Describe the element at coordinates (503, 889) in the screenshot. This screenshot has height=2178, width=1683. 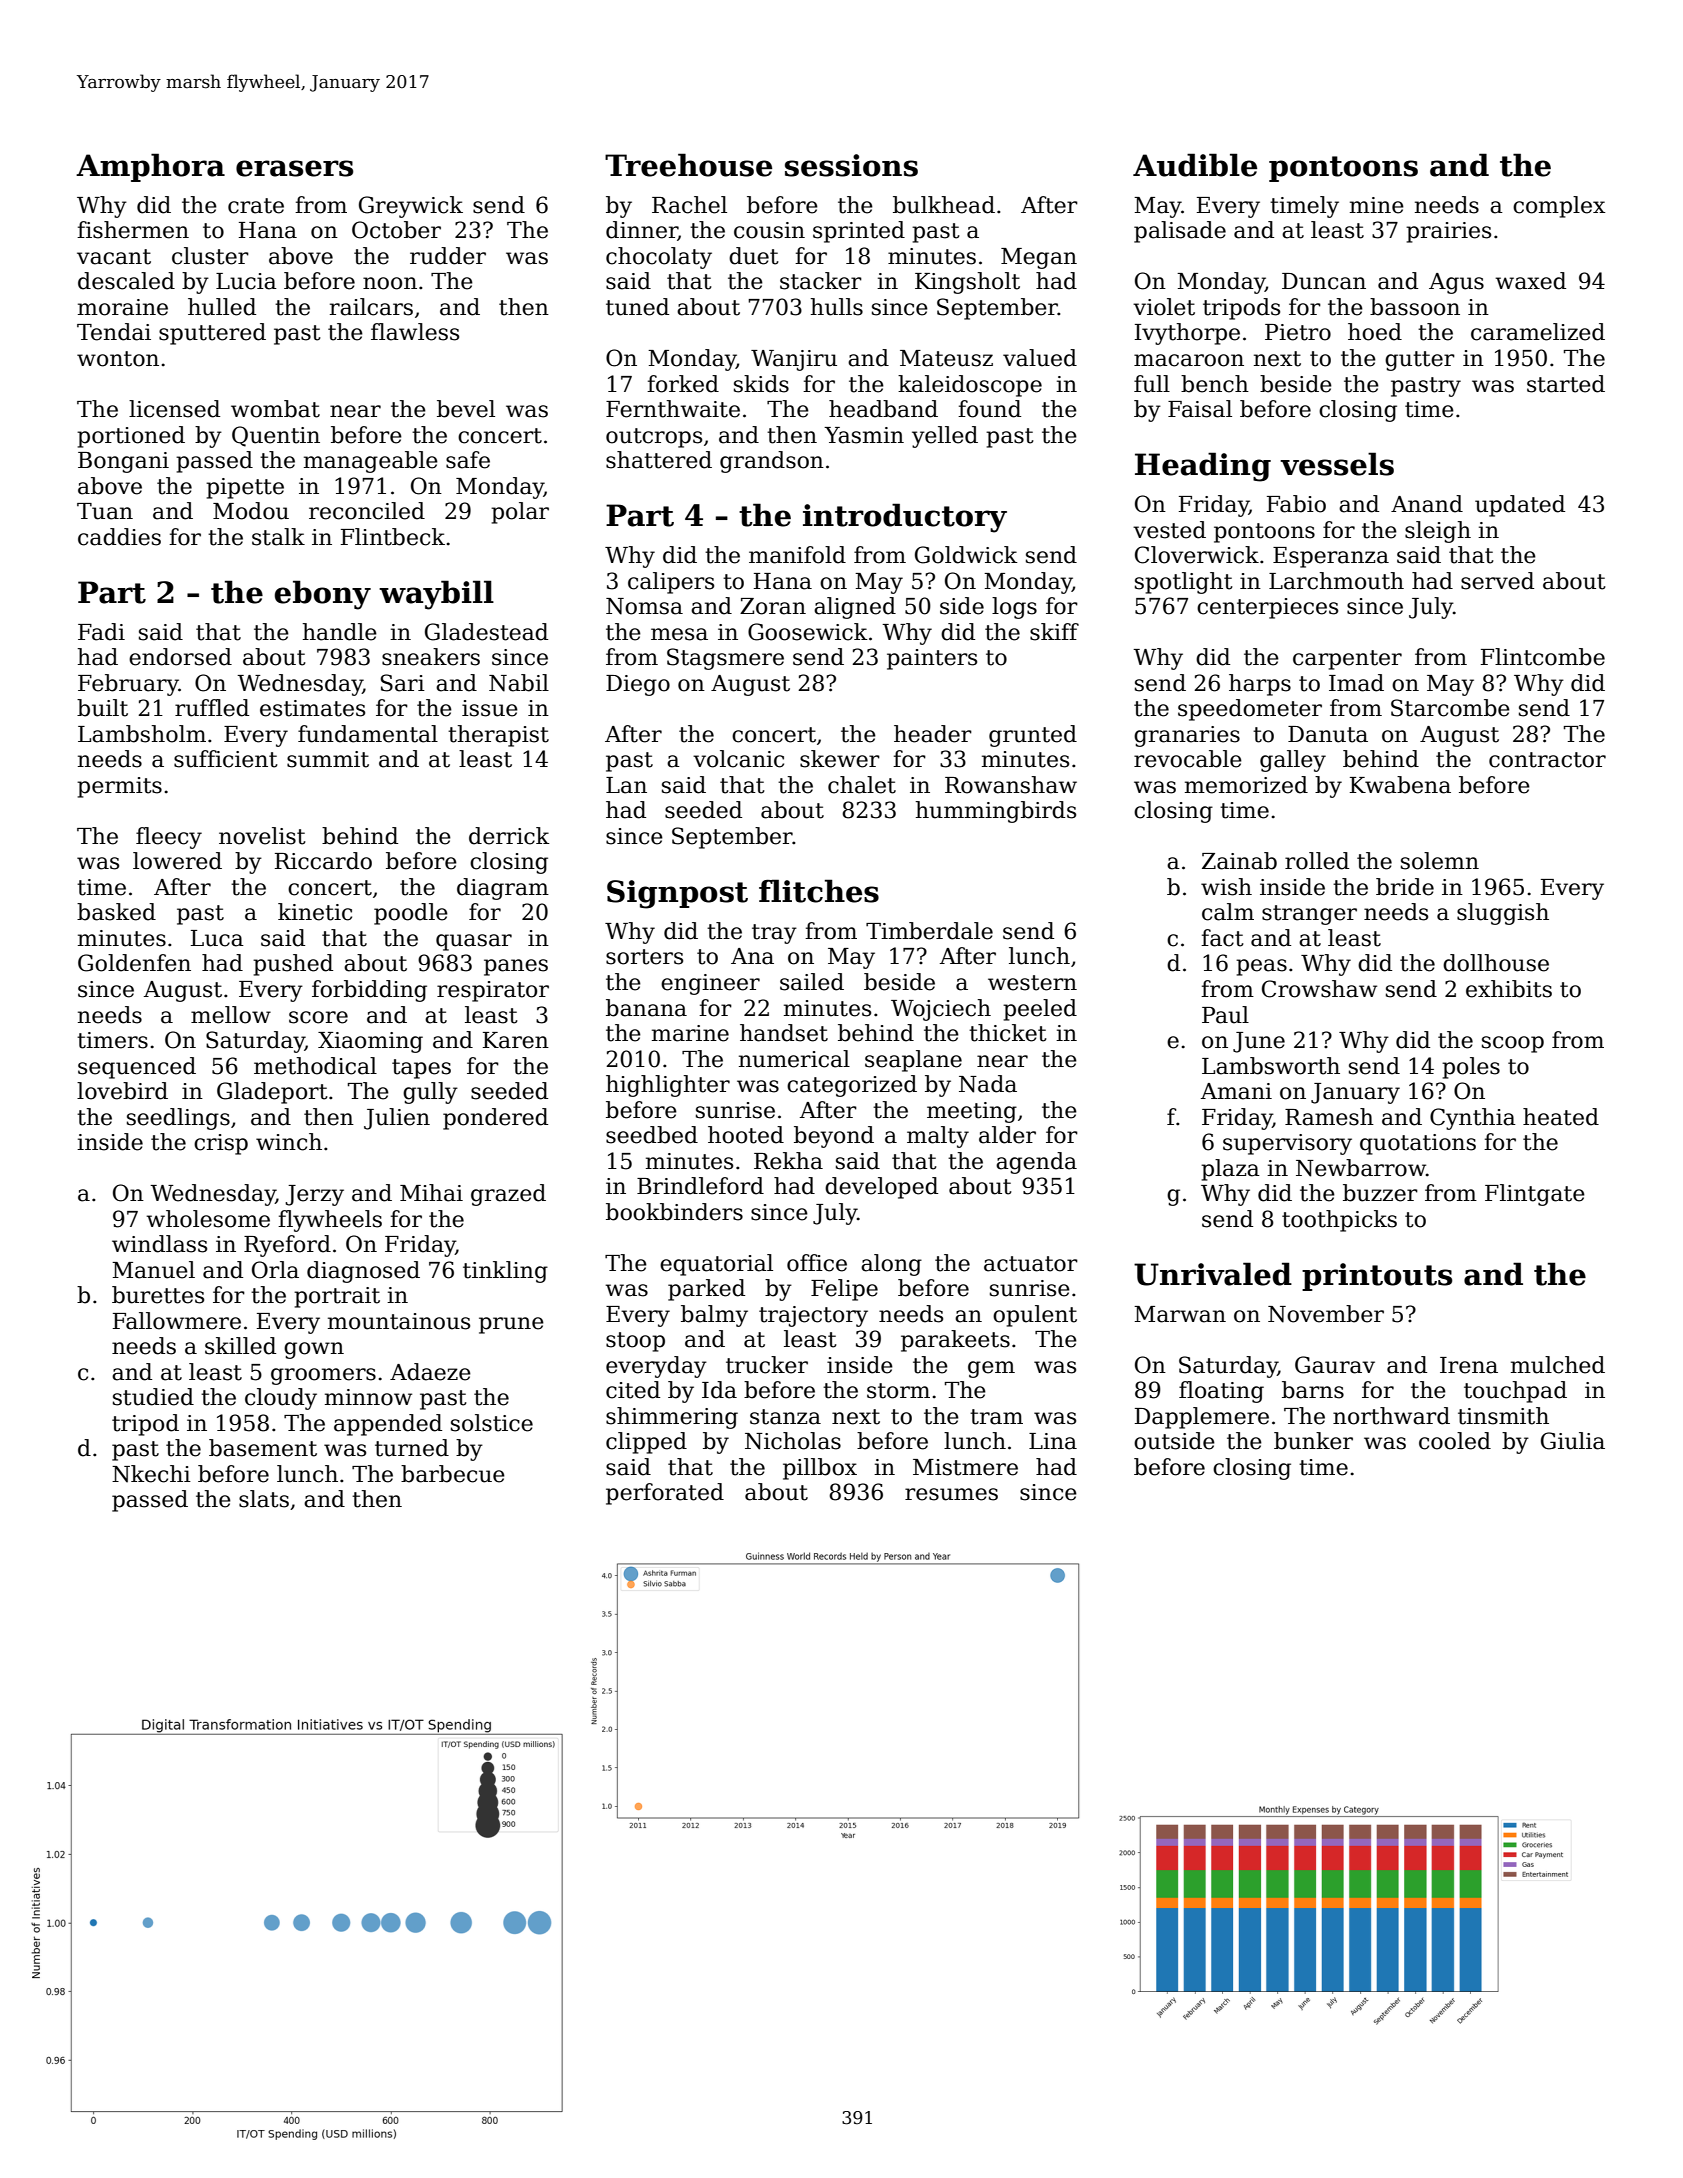
I see `diagram` at that location.
